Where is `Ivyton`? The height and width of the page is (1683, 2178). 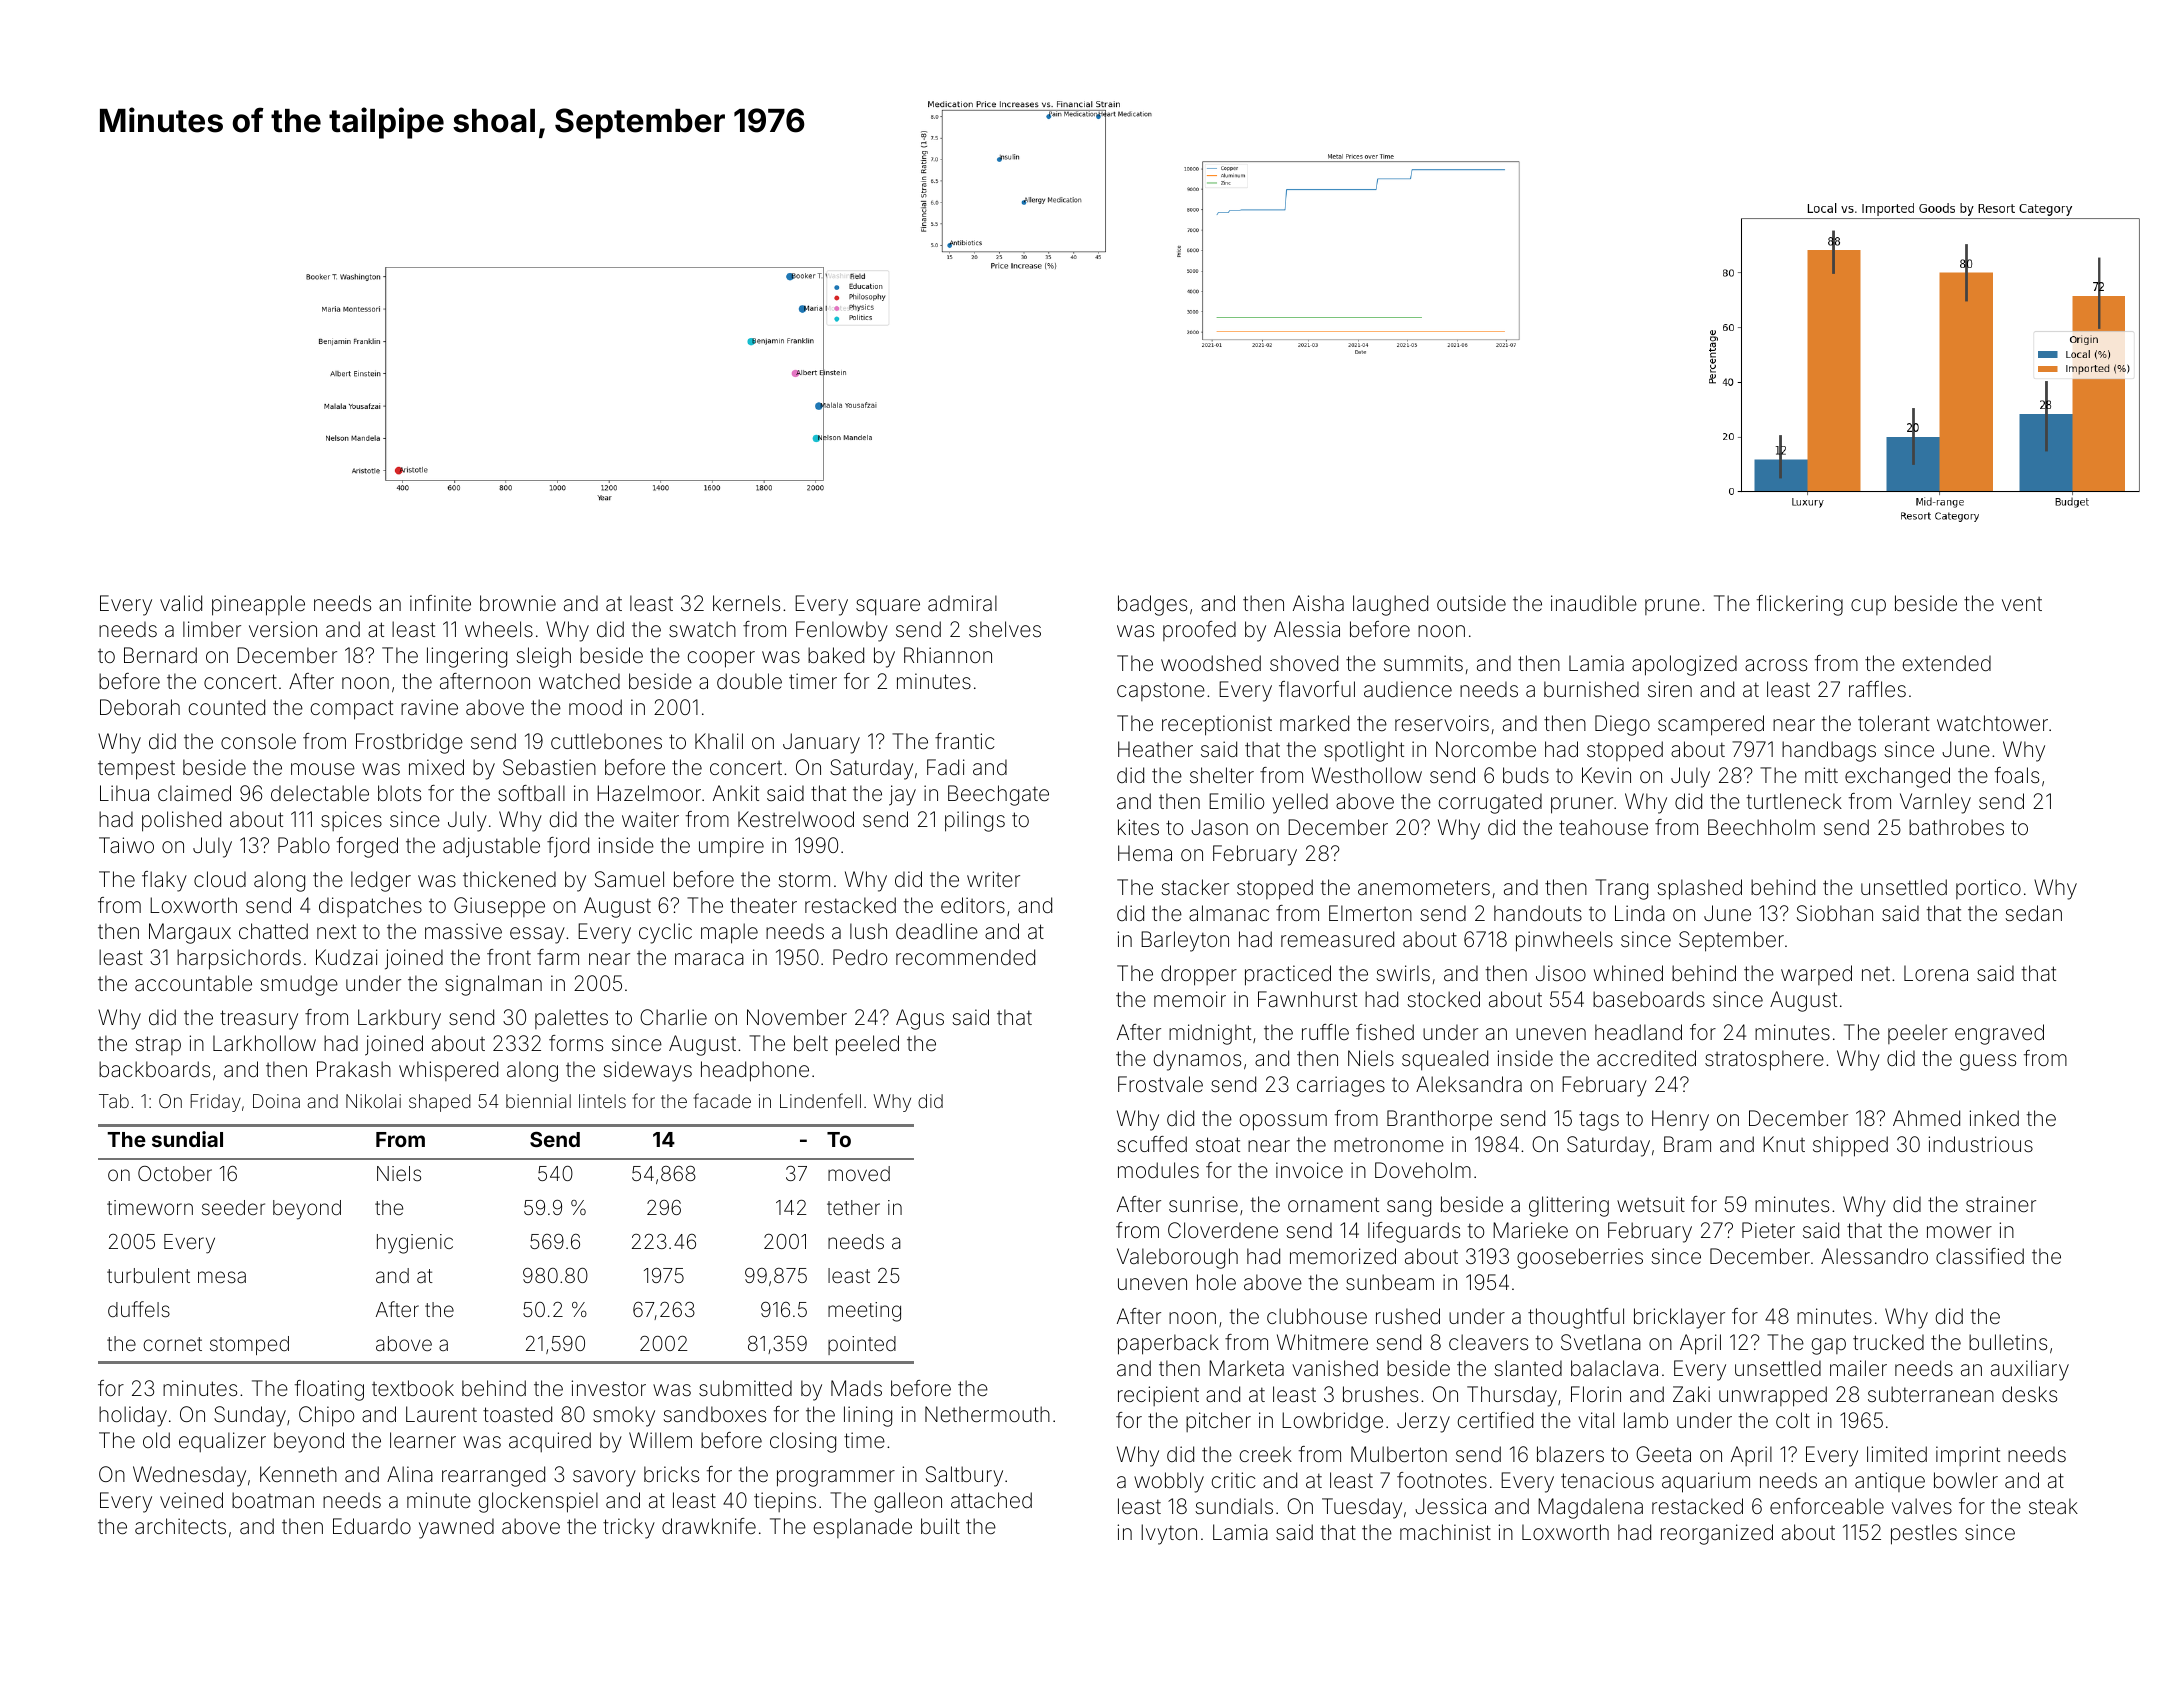
Ivyton is located at coordinates (1169, 1534).
